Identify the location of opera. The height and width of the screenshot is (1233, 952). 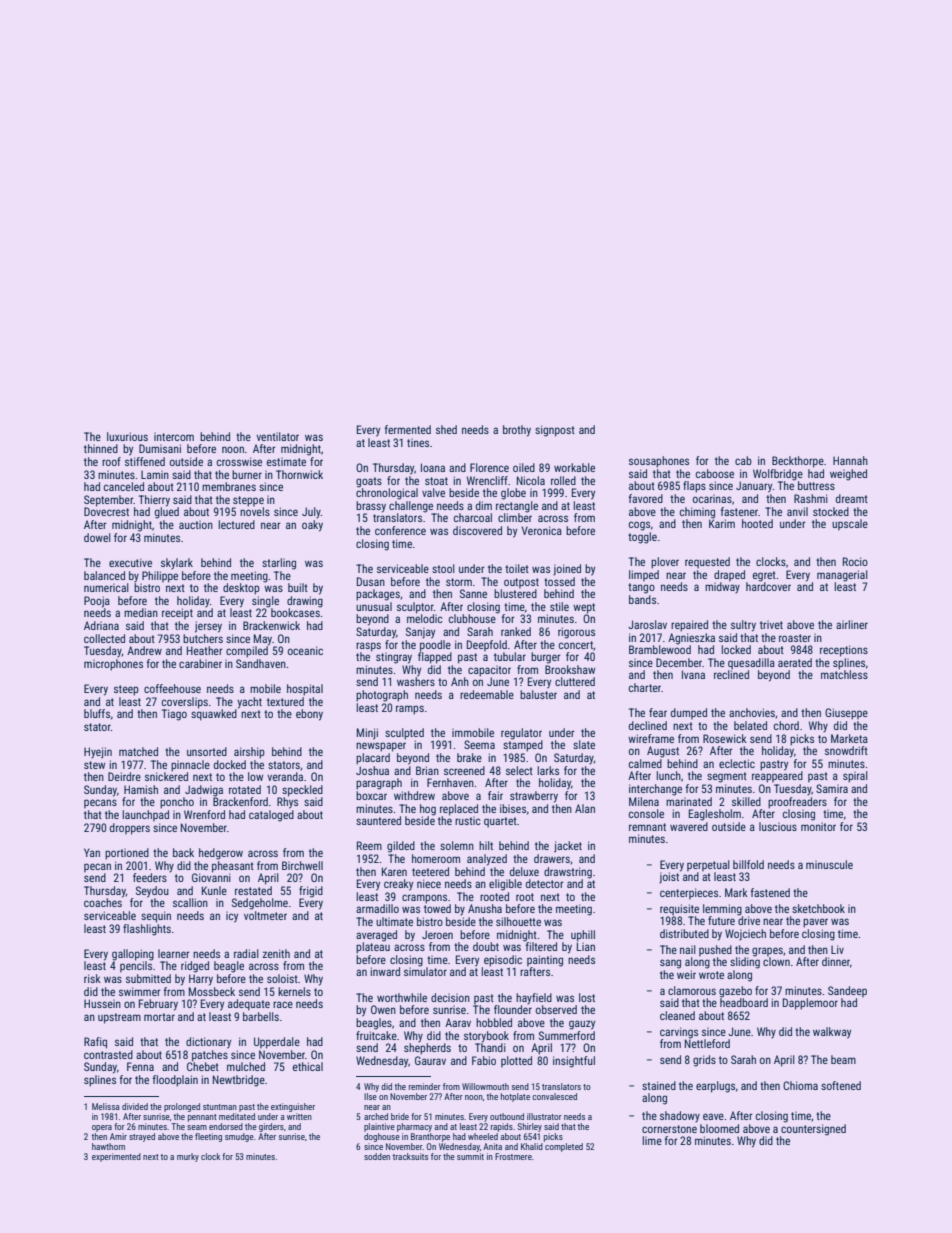
(102, 1128).
